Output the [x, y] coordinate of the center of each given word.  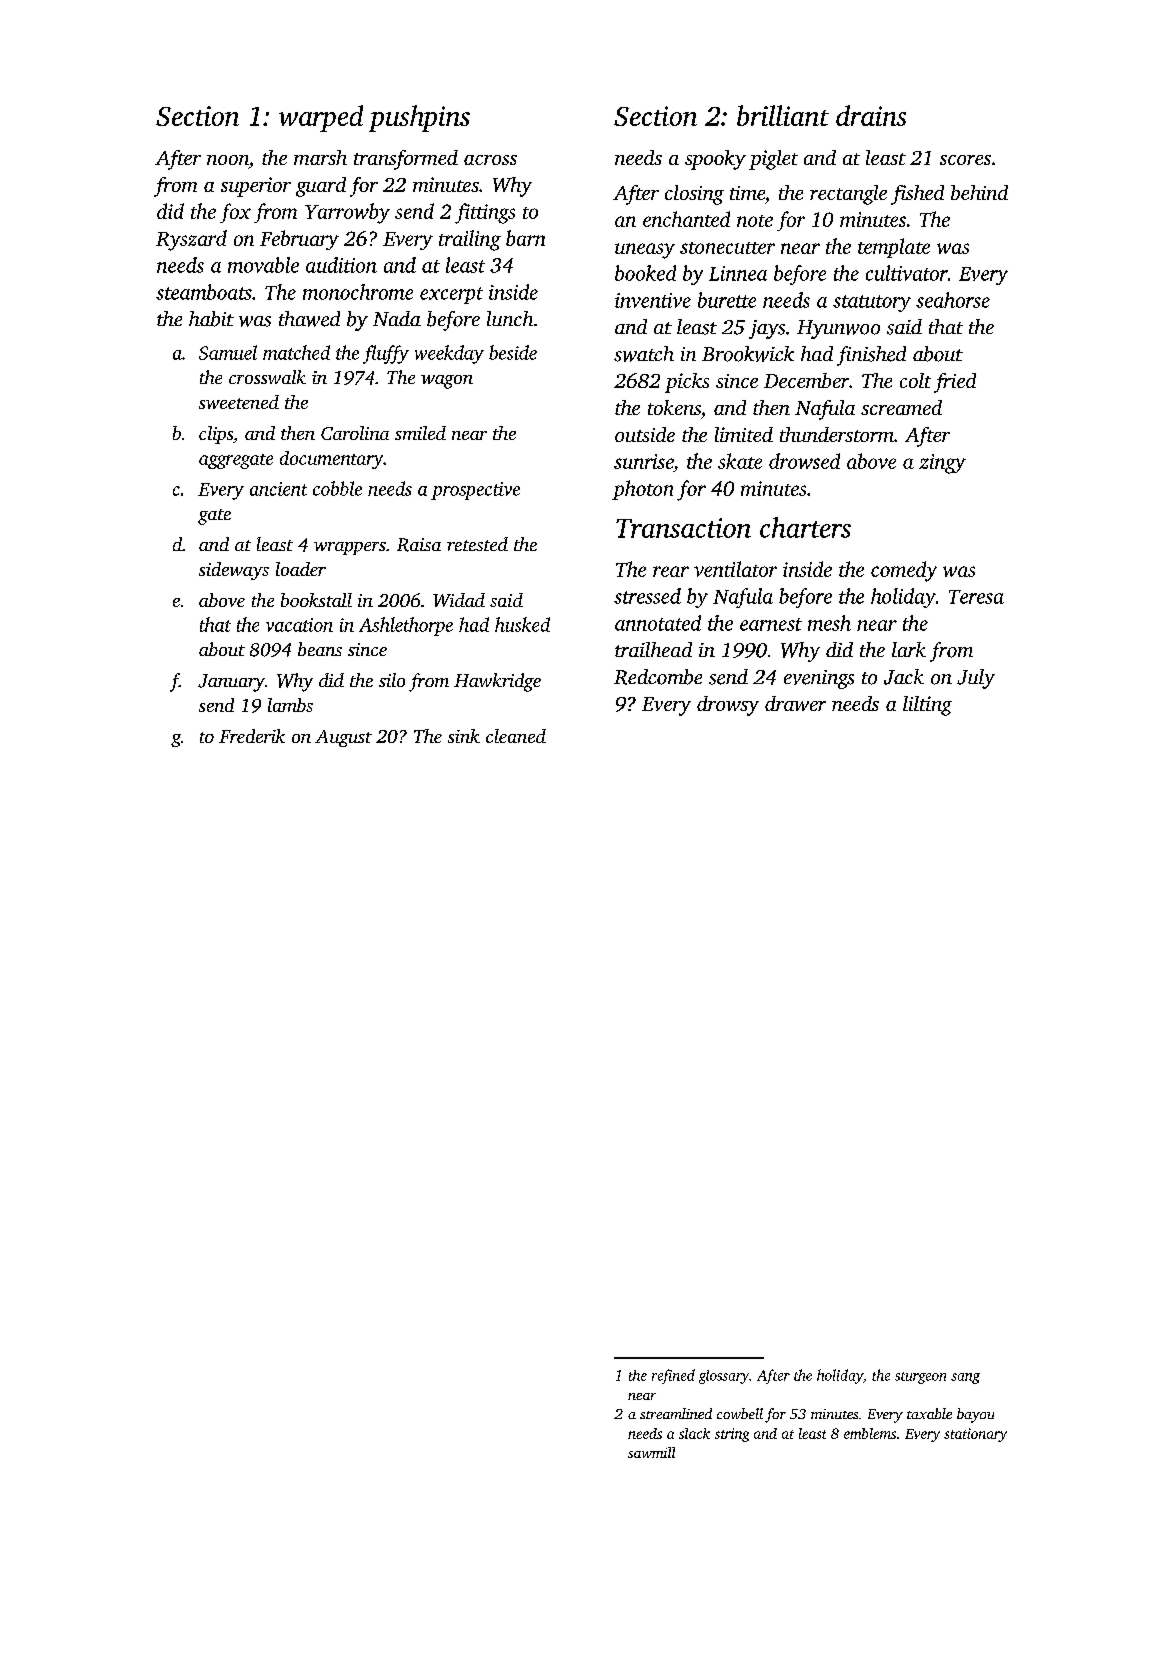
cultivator [907, 273]
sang [965, 1378]
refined [673, 1376]
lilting [927, 706]
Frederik [252, 736]
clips [216, 435]
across [490, 160]
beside [513, 352]
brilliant [783, 115]
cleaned [516, 736]
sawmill [651, 1452]
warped [321, 118]
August [343, 738]
